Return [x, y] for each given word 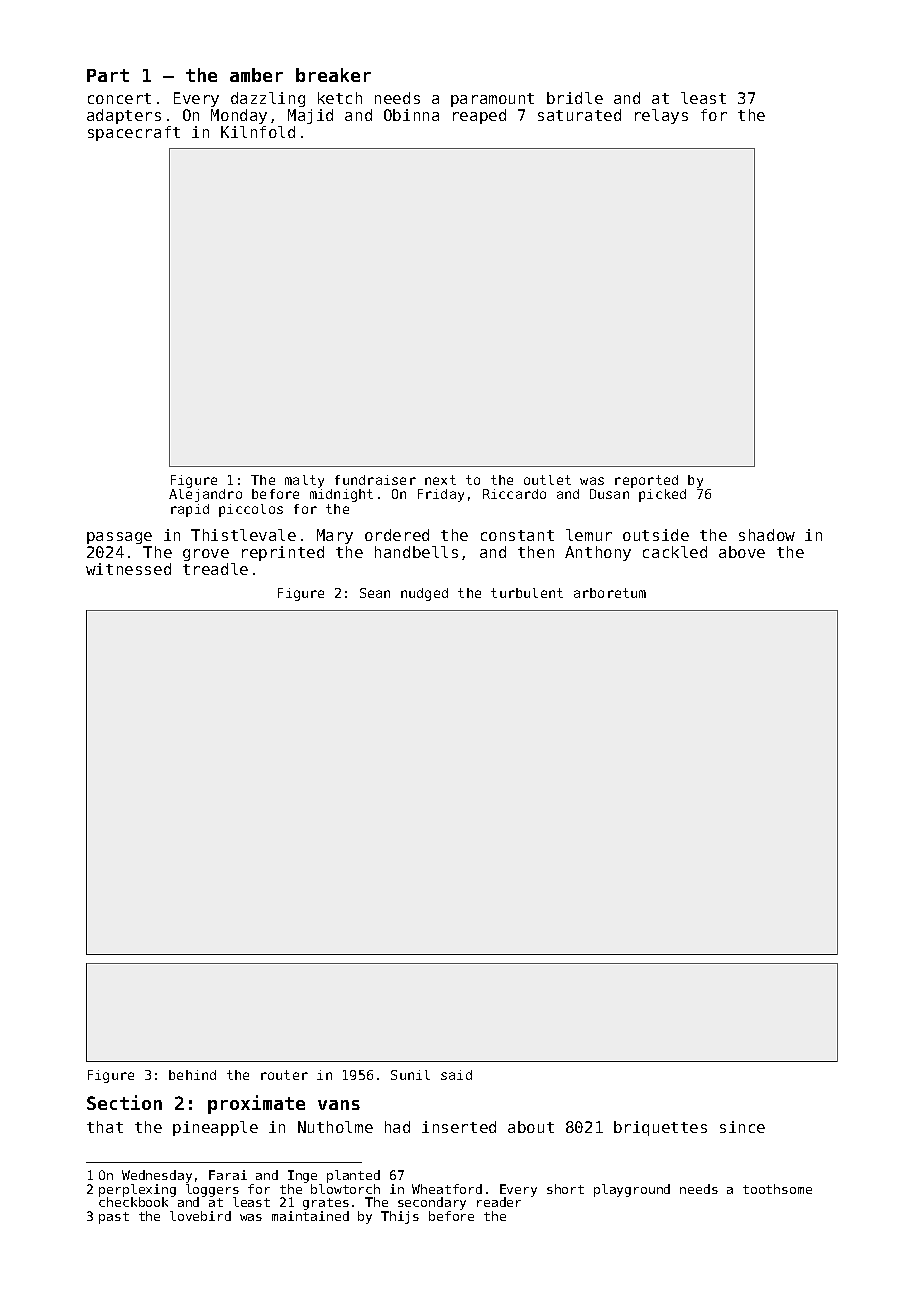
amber [256, 75]
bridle [575, 98]
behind [192, 1075]
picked [662, 495]
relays [661, 116]
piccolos [251, 510]
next [440, 480]
